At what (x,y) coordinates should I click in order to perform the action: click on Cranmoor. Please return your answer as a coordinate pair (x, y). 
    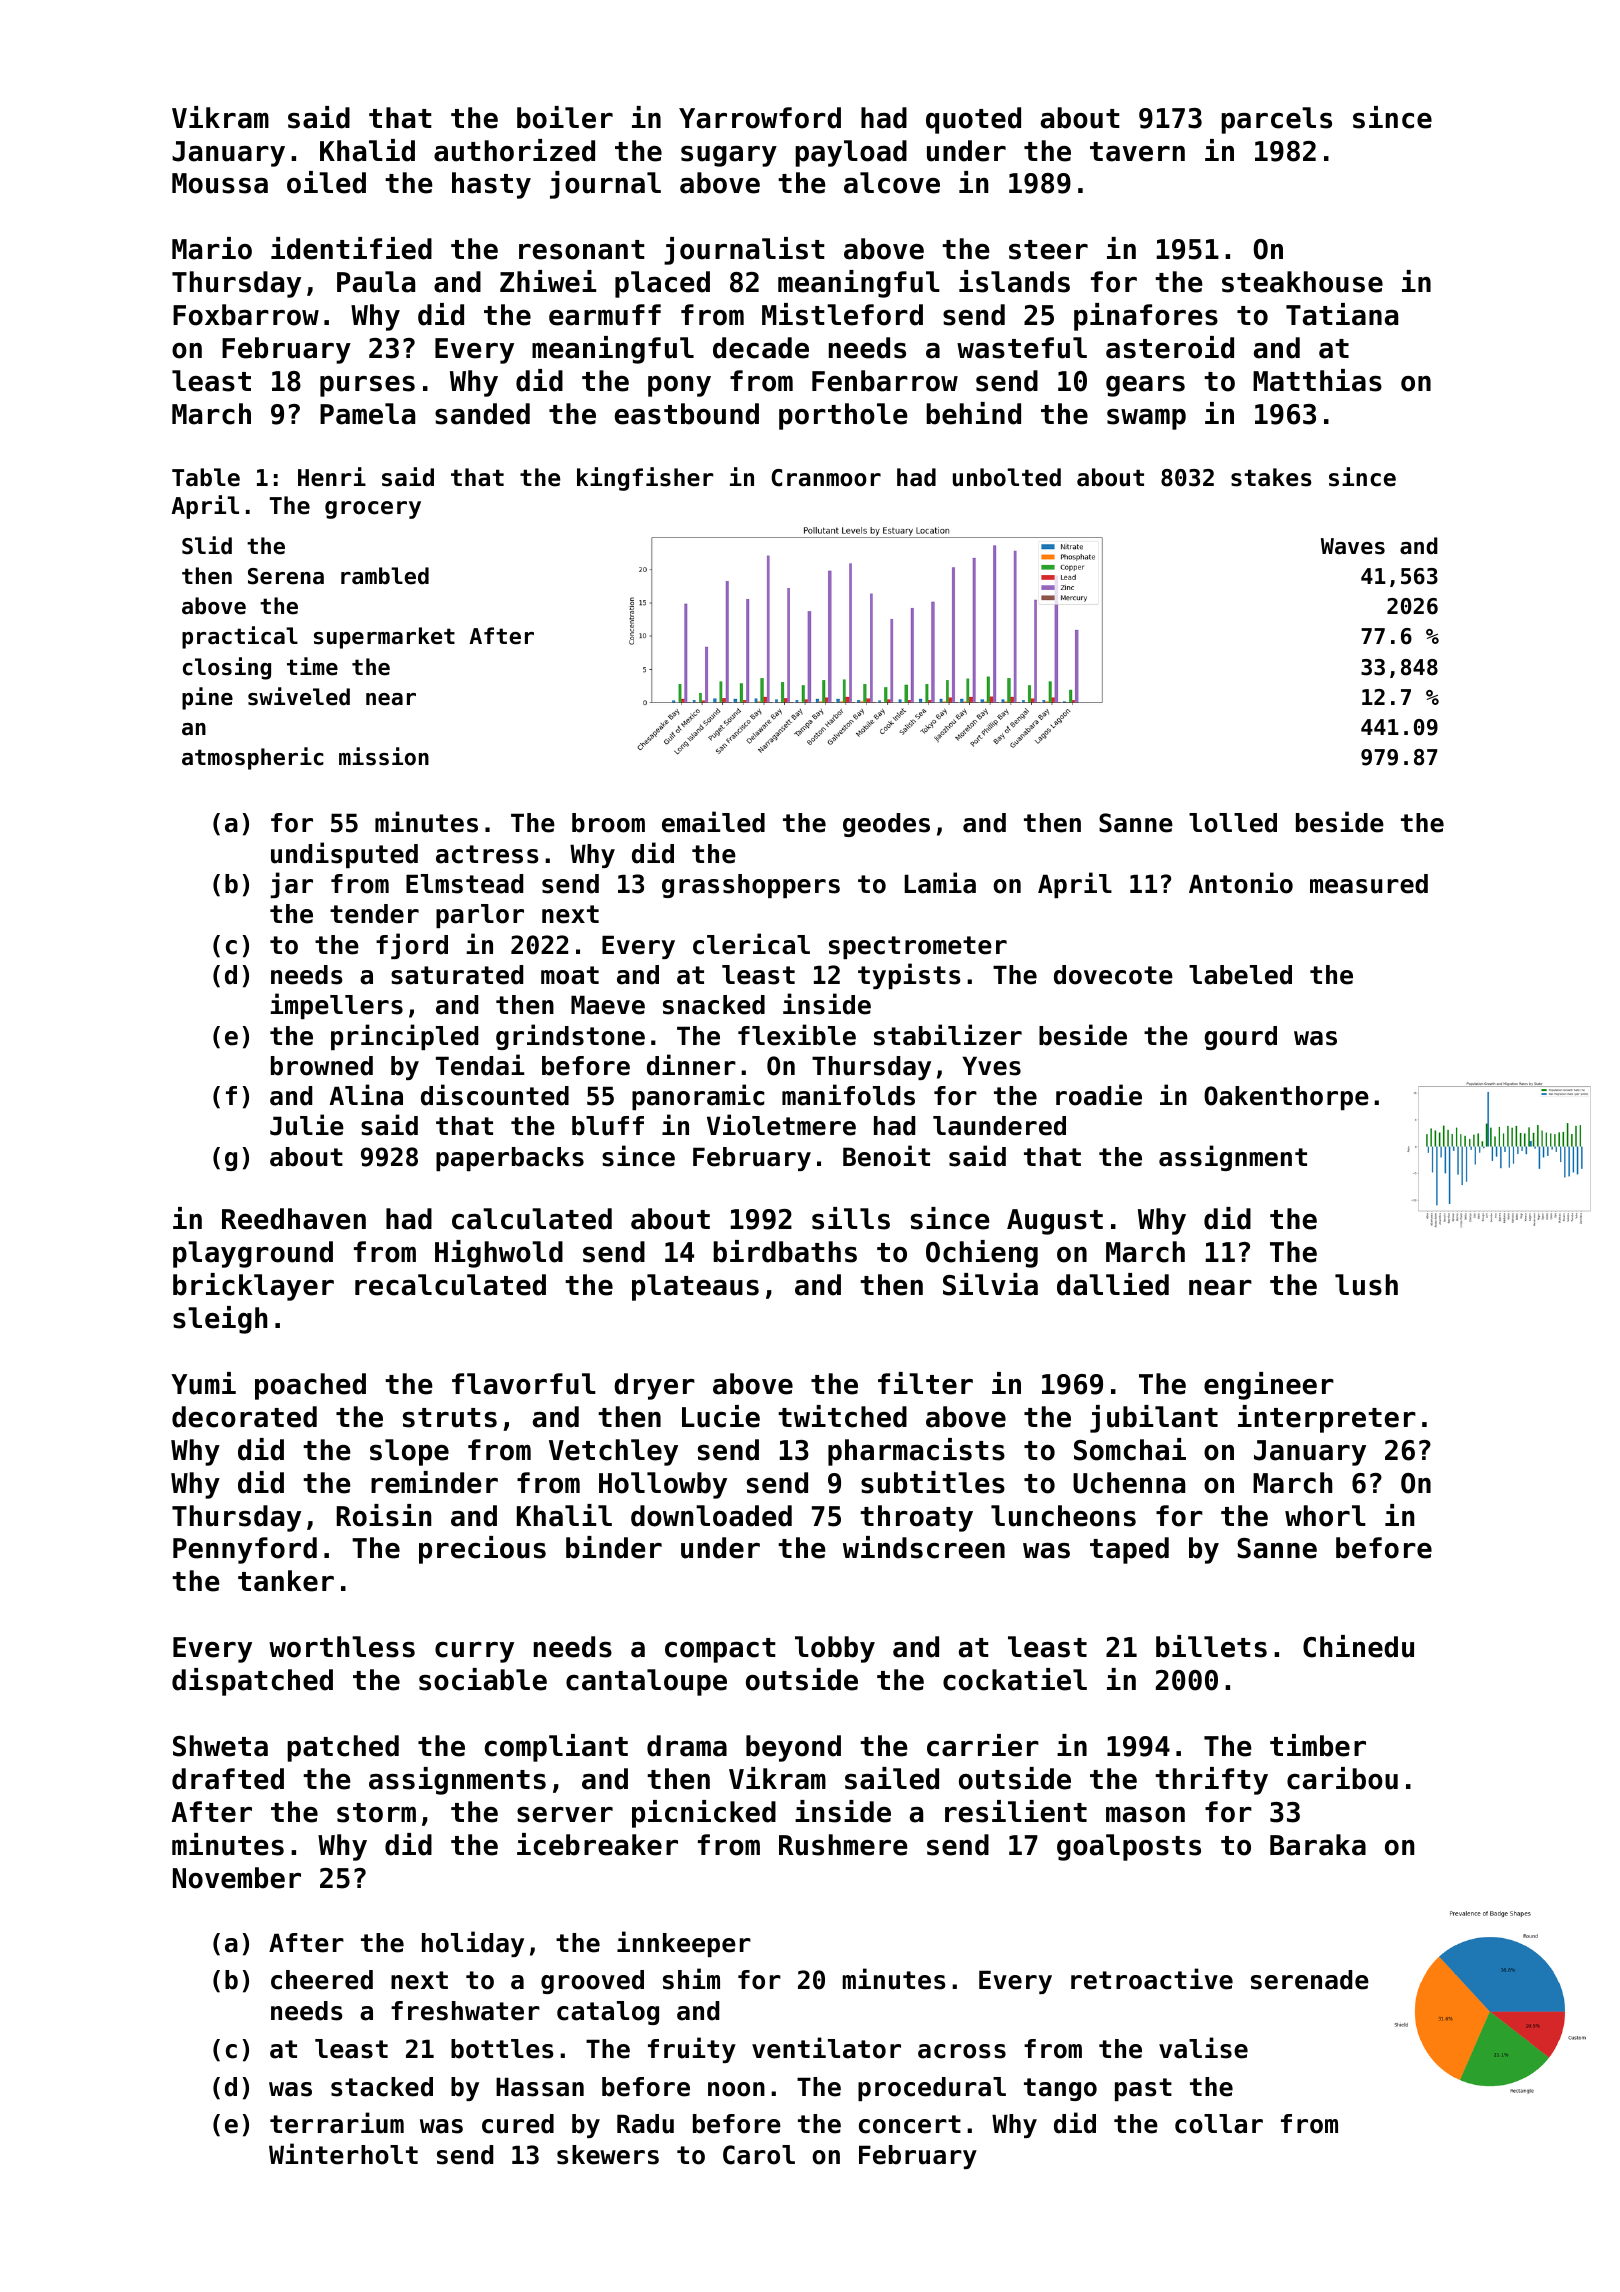
    Looking at the image, I should click on (826, 478).
